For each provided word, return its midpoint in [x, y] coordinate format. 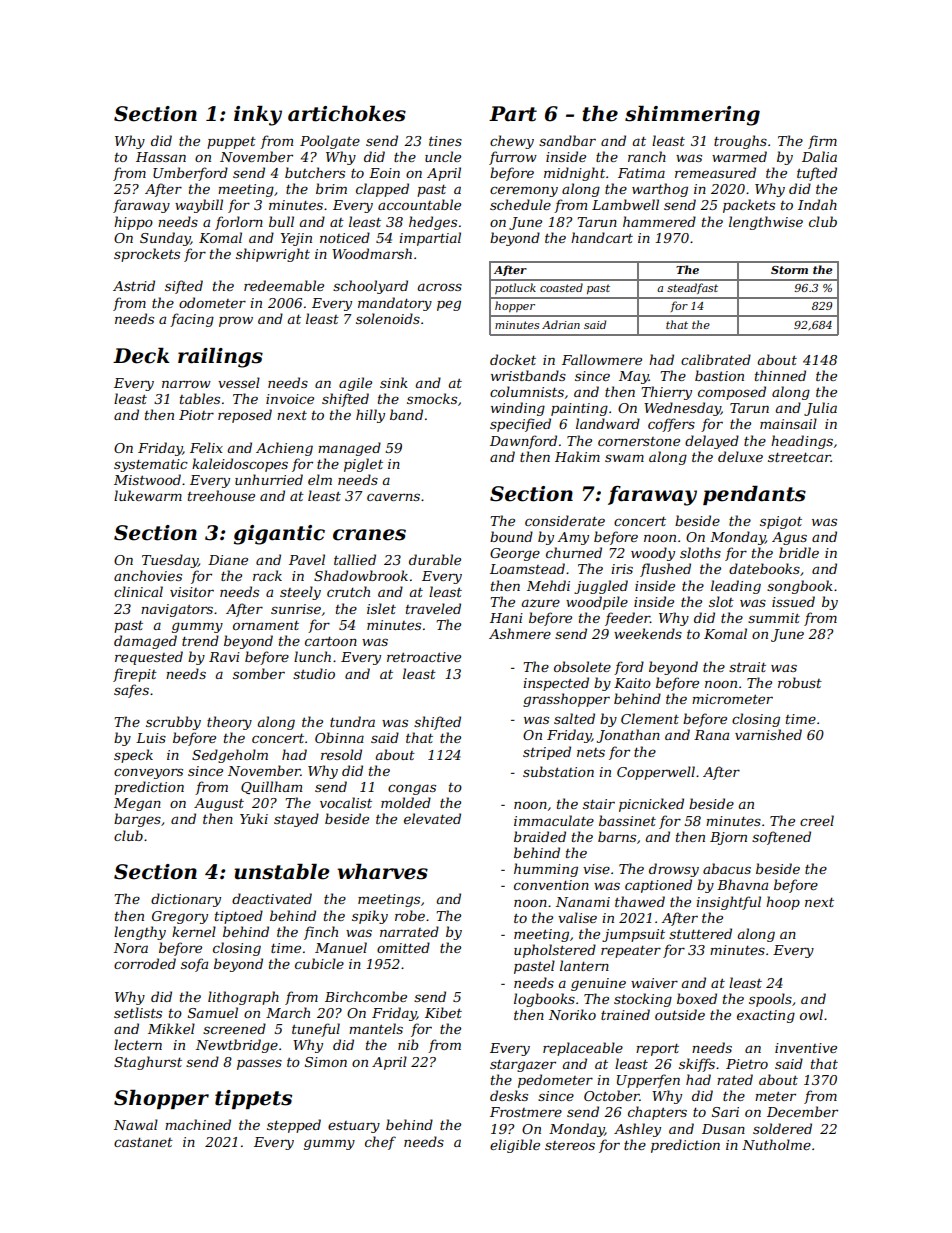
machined [198, 1124]
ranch [647, 156]
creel [817, 820]
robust [800, 682]
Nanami [583, 902]
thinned [780, 375]
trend [200, 640]
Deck [141, 356]
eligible [515, 1146]
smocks [432, 398]
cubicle [319, 963]
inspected [556, 684]
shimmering [692, 116]
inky [258, 116]
